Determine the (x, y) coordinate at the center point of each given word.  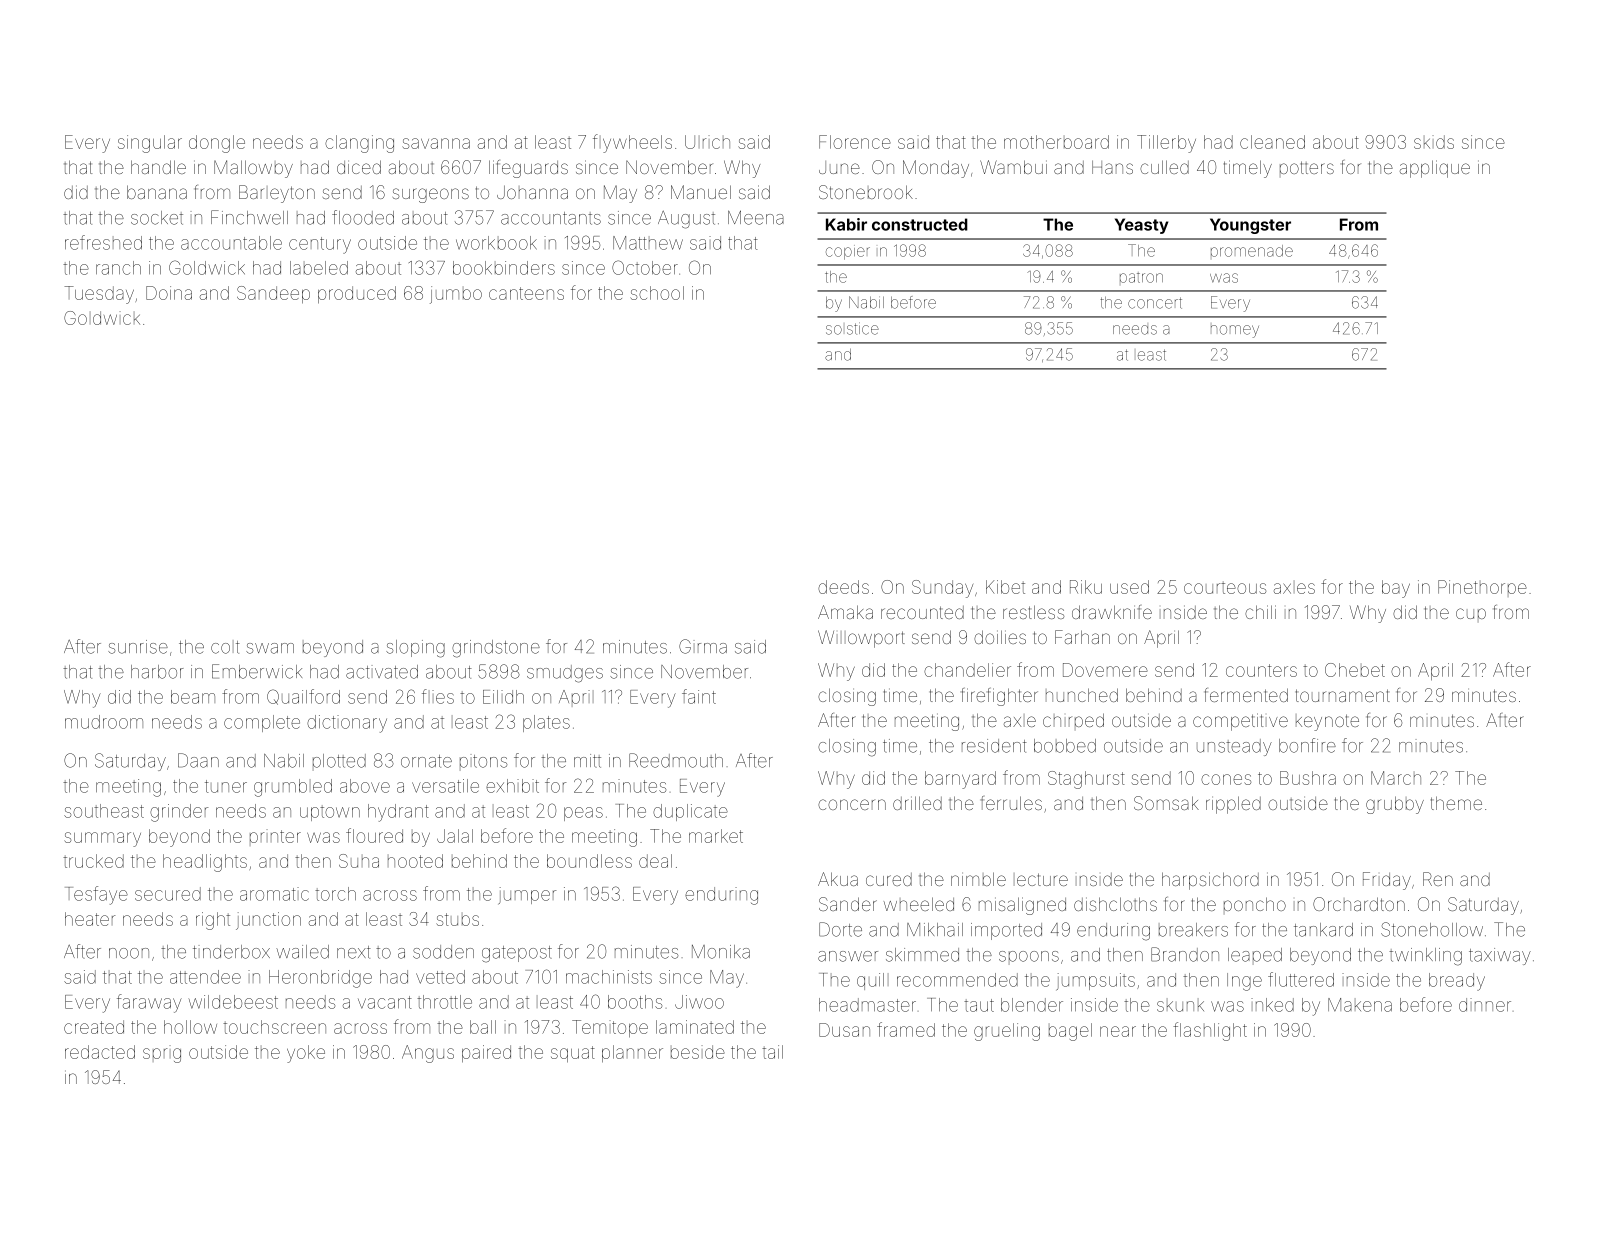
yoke (306, 1054)
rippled (1233, 805)
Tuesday (99, 295)
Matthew (648, 243)
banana (157, 192)
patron (1141, 277)
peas (583, 814)
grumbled (293, 788)
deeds (843, 587)
